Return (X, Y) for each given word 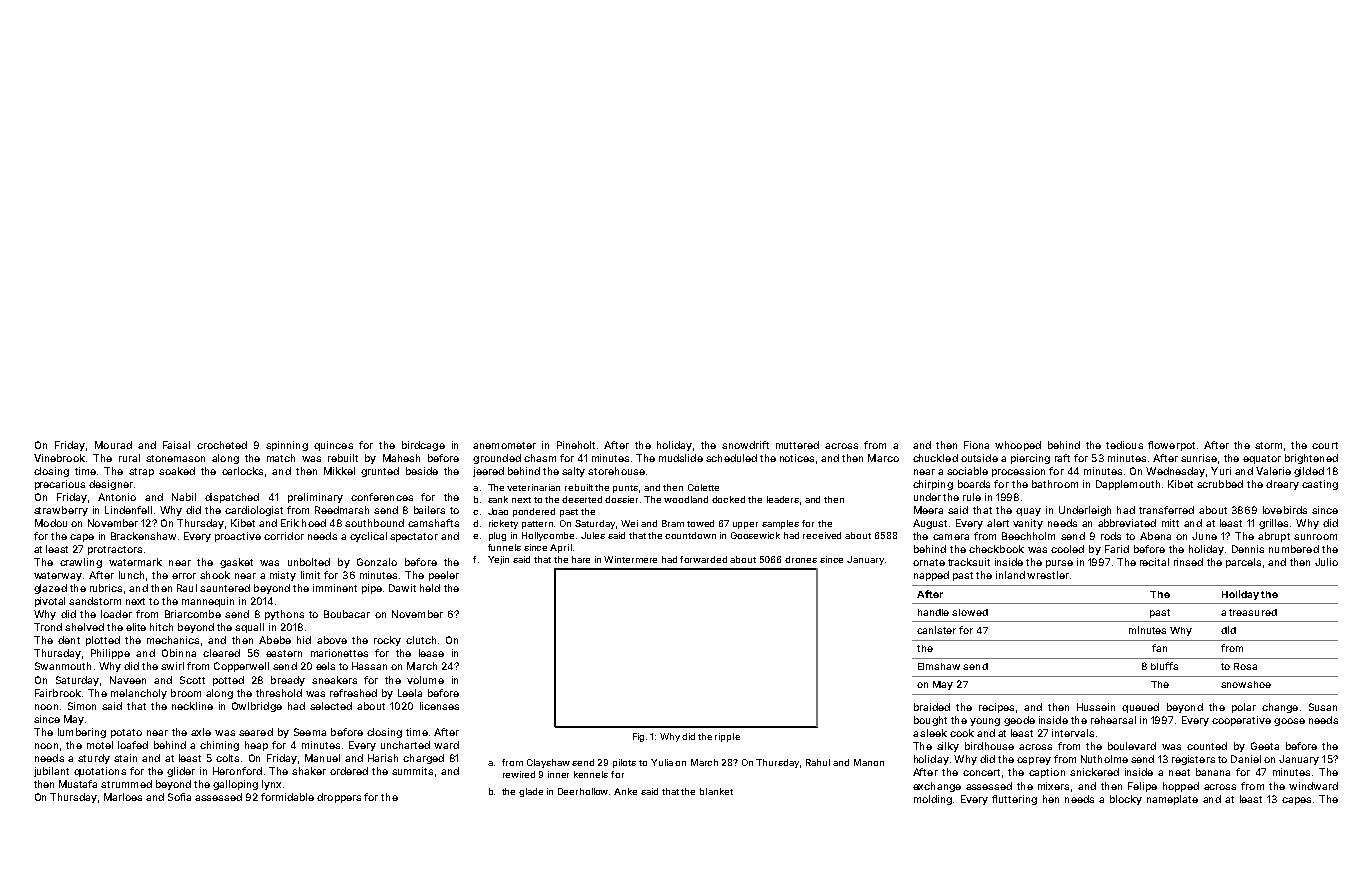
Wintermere (630, 559)
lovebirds (1285, 510)
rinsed (1188, 562)
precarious (60, 485)
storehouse (616, 471)
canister (936, 630)
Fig (638, 737)
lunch (131, 575)
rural (129, 458)
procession (1018, 472)
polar (1244, 708)
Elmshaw (939, 666)
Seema (310, 732)
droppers (339, 798)
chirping (933, 485)
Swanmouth (63, 666)
